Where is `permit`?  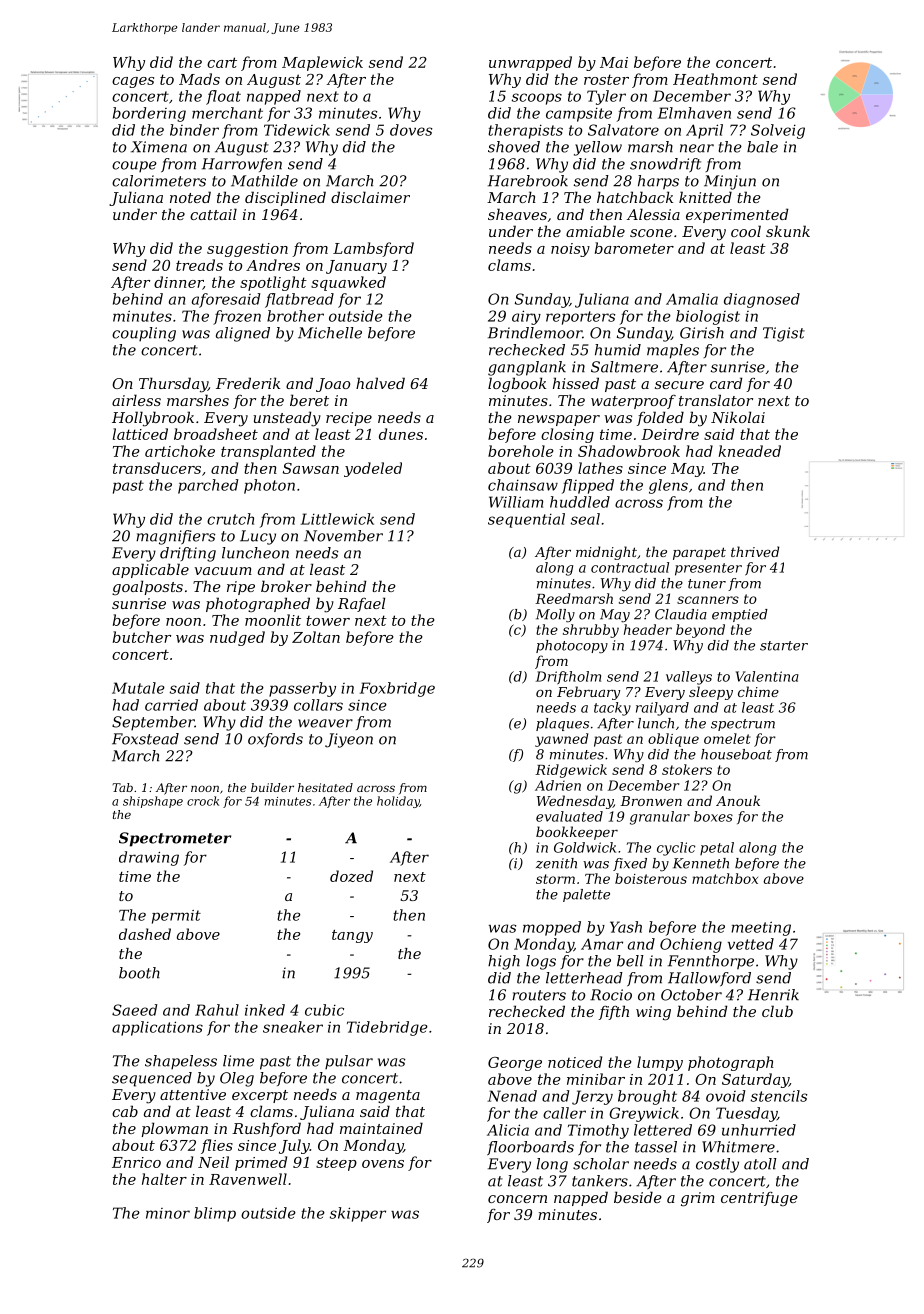 permit is located at coordinates (176, 917).
